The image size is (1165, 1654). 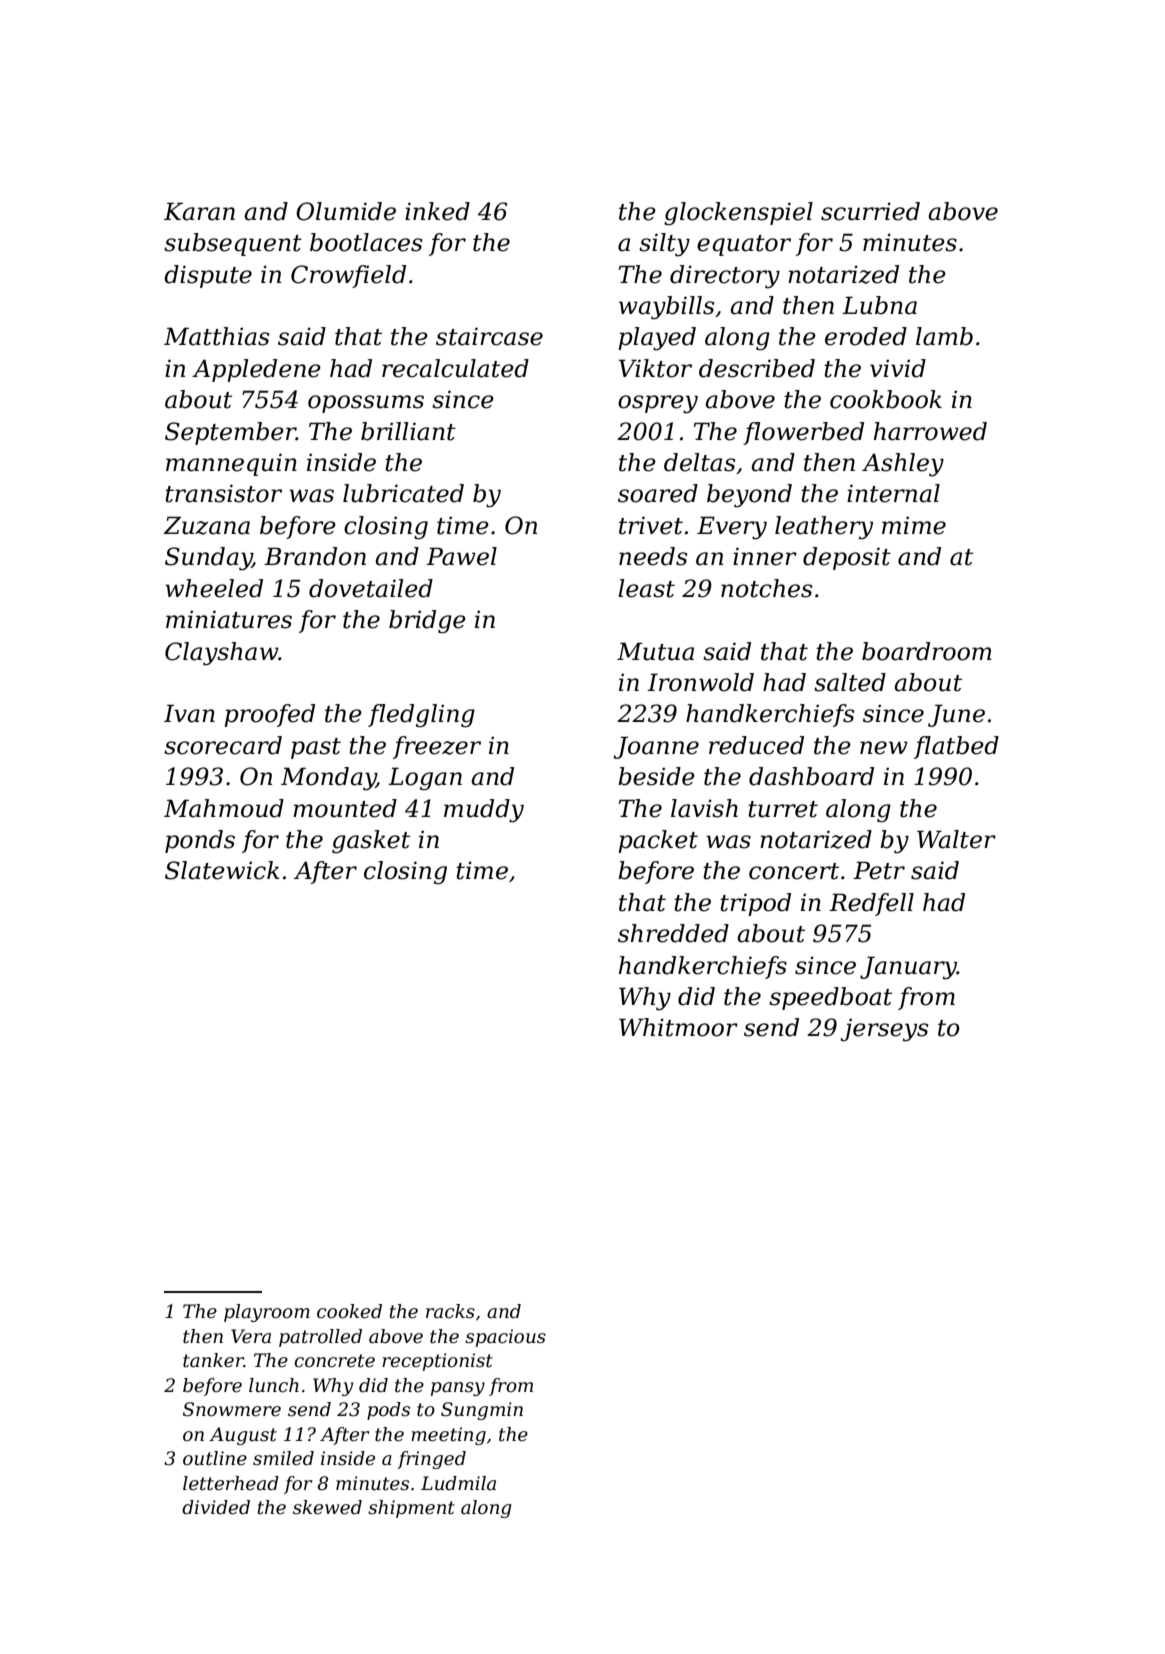 I want to click on freezer, so click(x=437, y=747).
